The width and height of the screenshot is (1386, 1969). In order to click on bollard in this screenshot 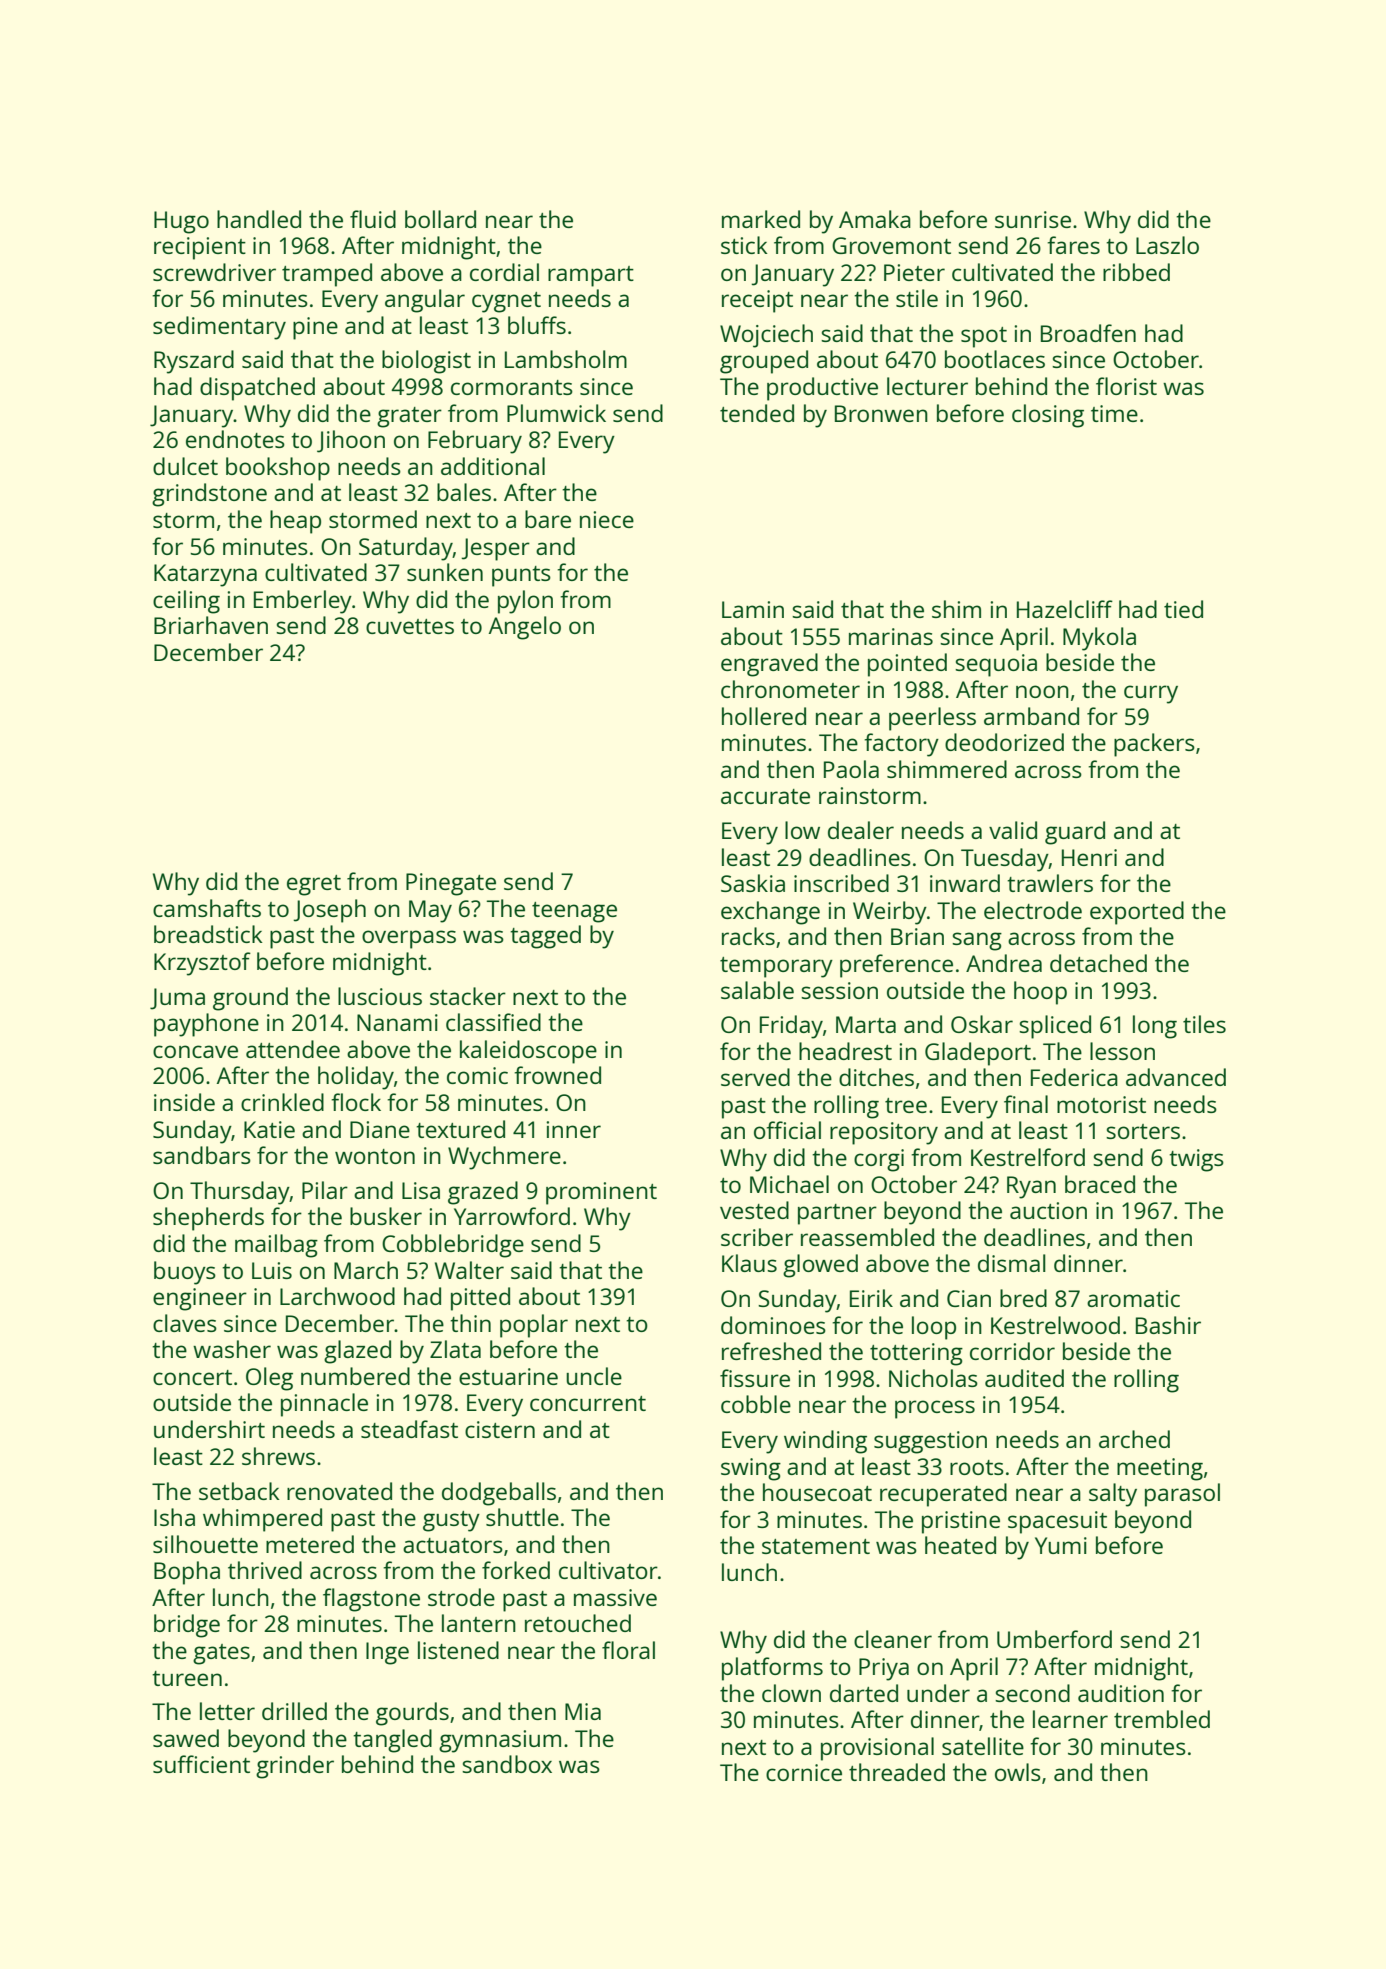, I will do `click(440, 219)`.
